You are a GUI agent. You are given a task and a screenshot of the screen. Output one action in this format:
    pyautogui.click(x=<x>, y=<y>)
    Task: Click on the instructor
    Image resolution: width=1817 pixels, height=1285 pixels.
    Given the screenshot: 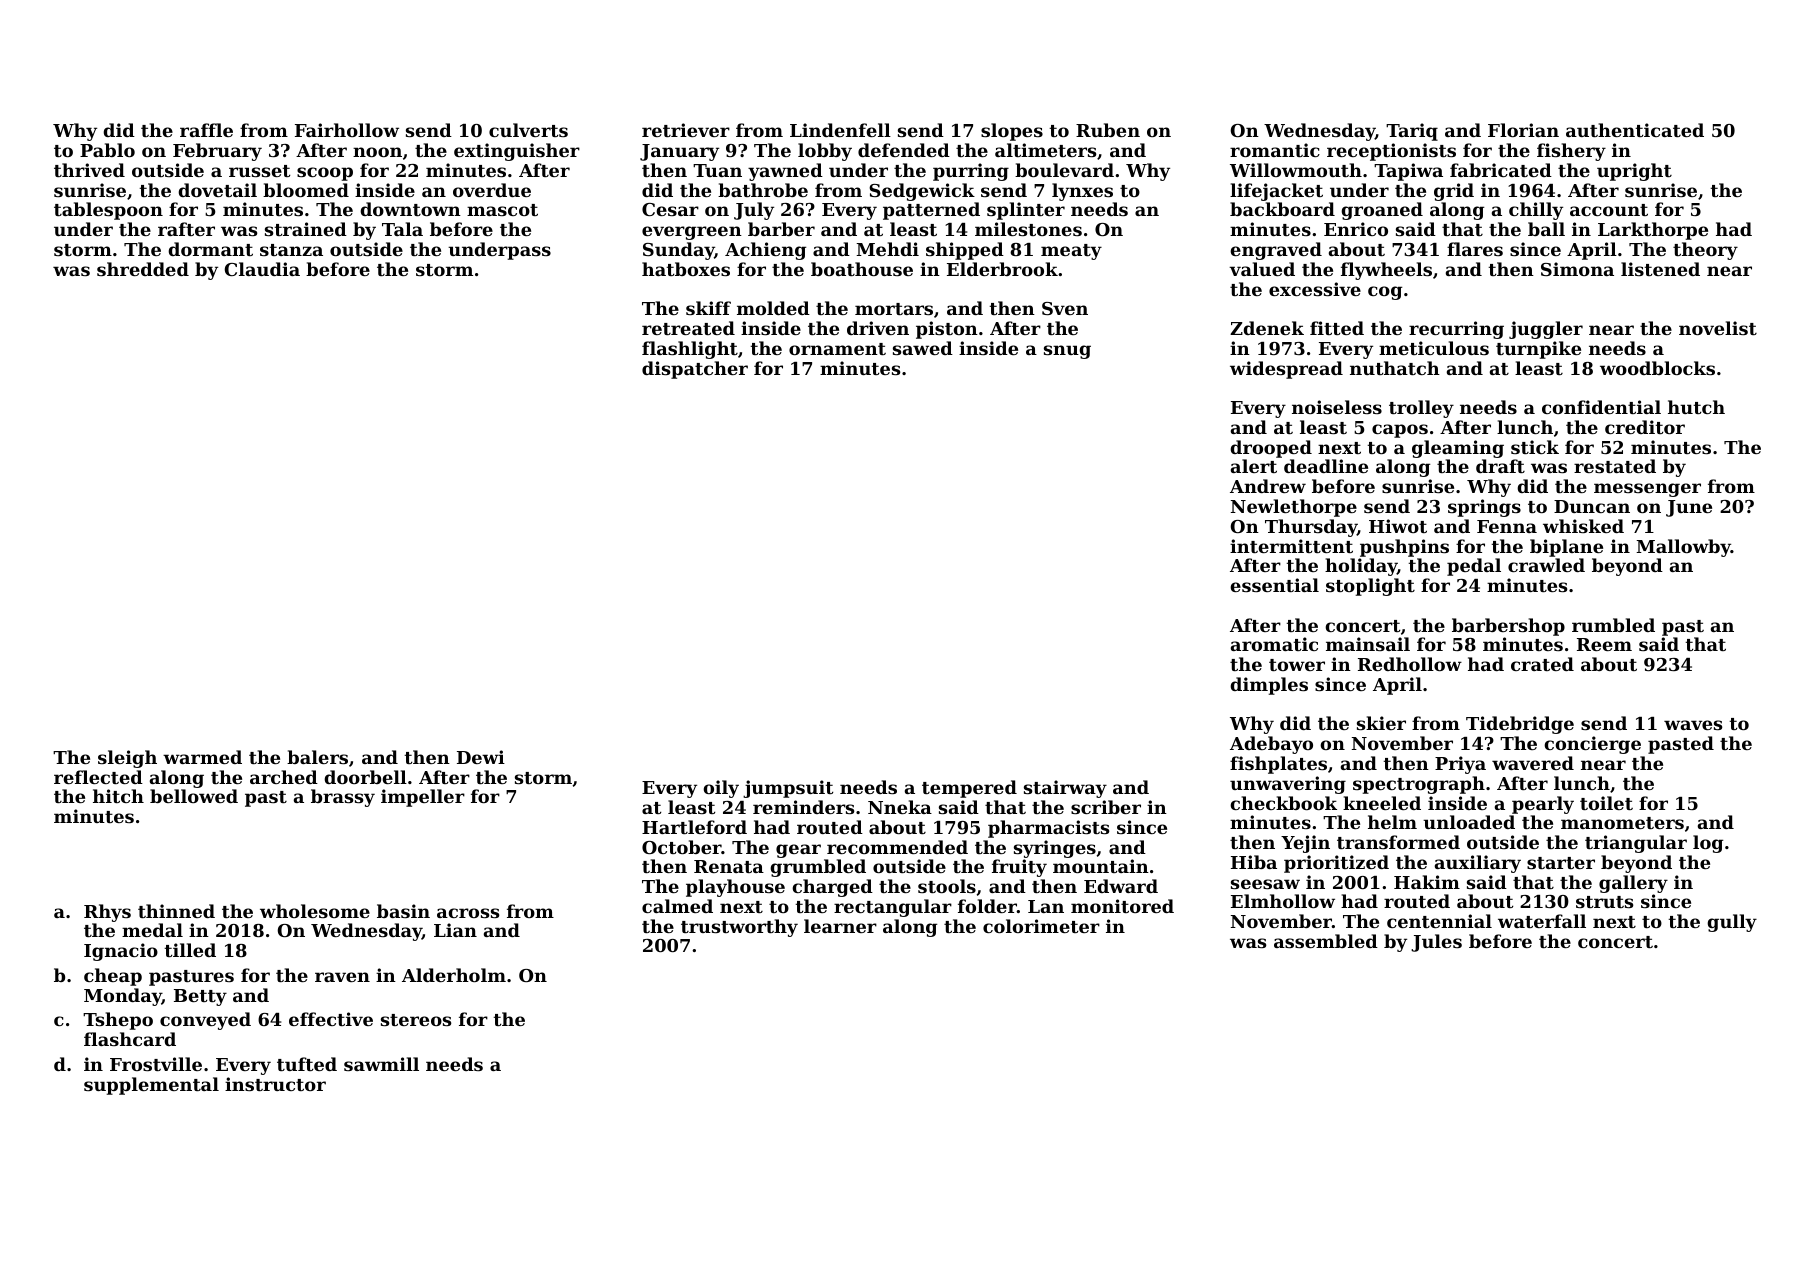 What is the action you would take?
    pyautogui.click(x=275, y=1084)
